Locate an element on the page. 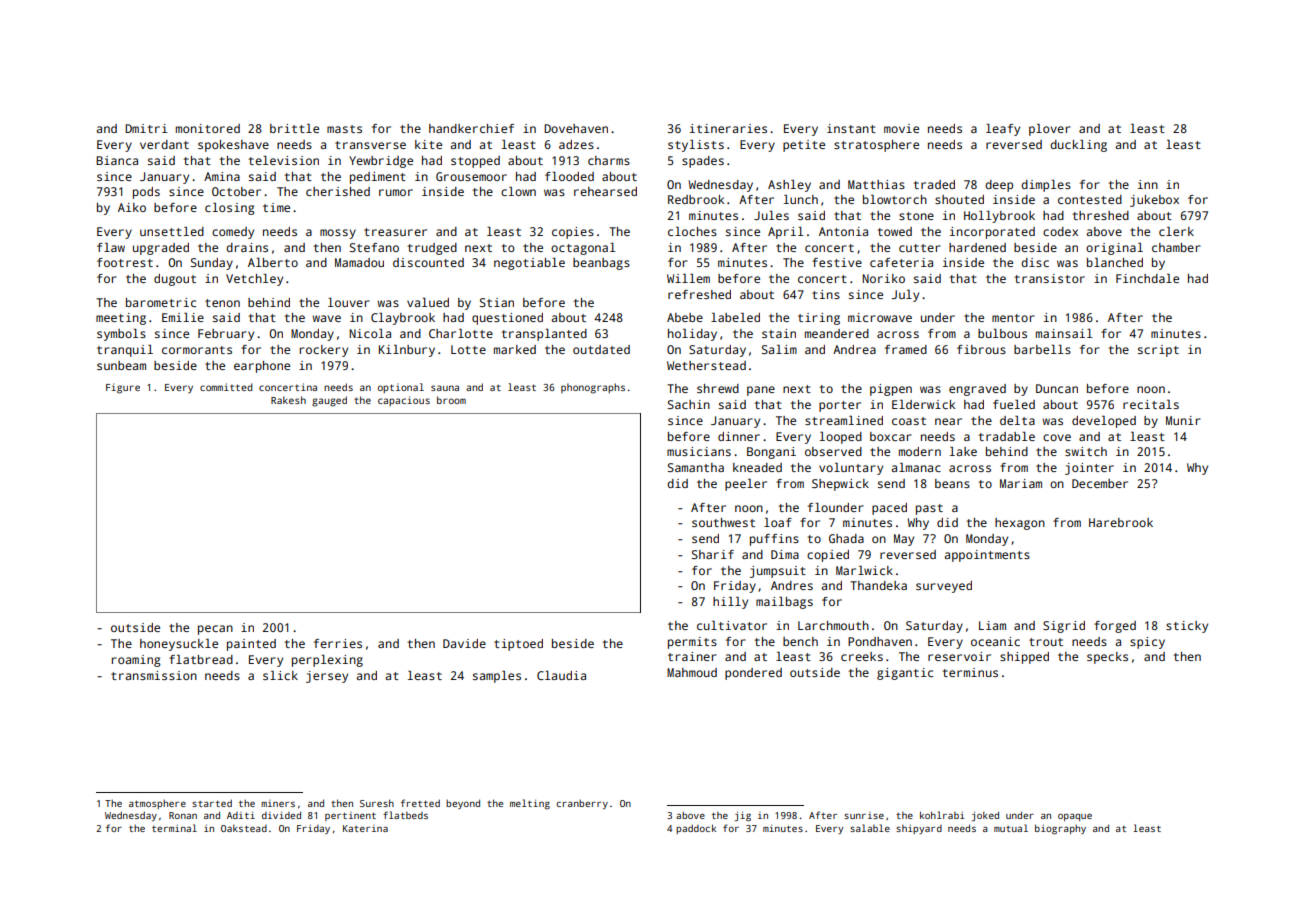 The height and width of the document is (924, 1308). questioned is located at coordinates (507, 319).
